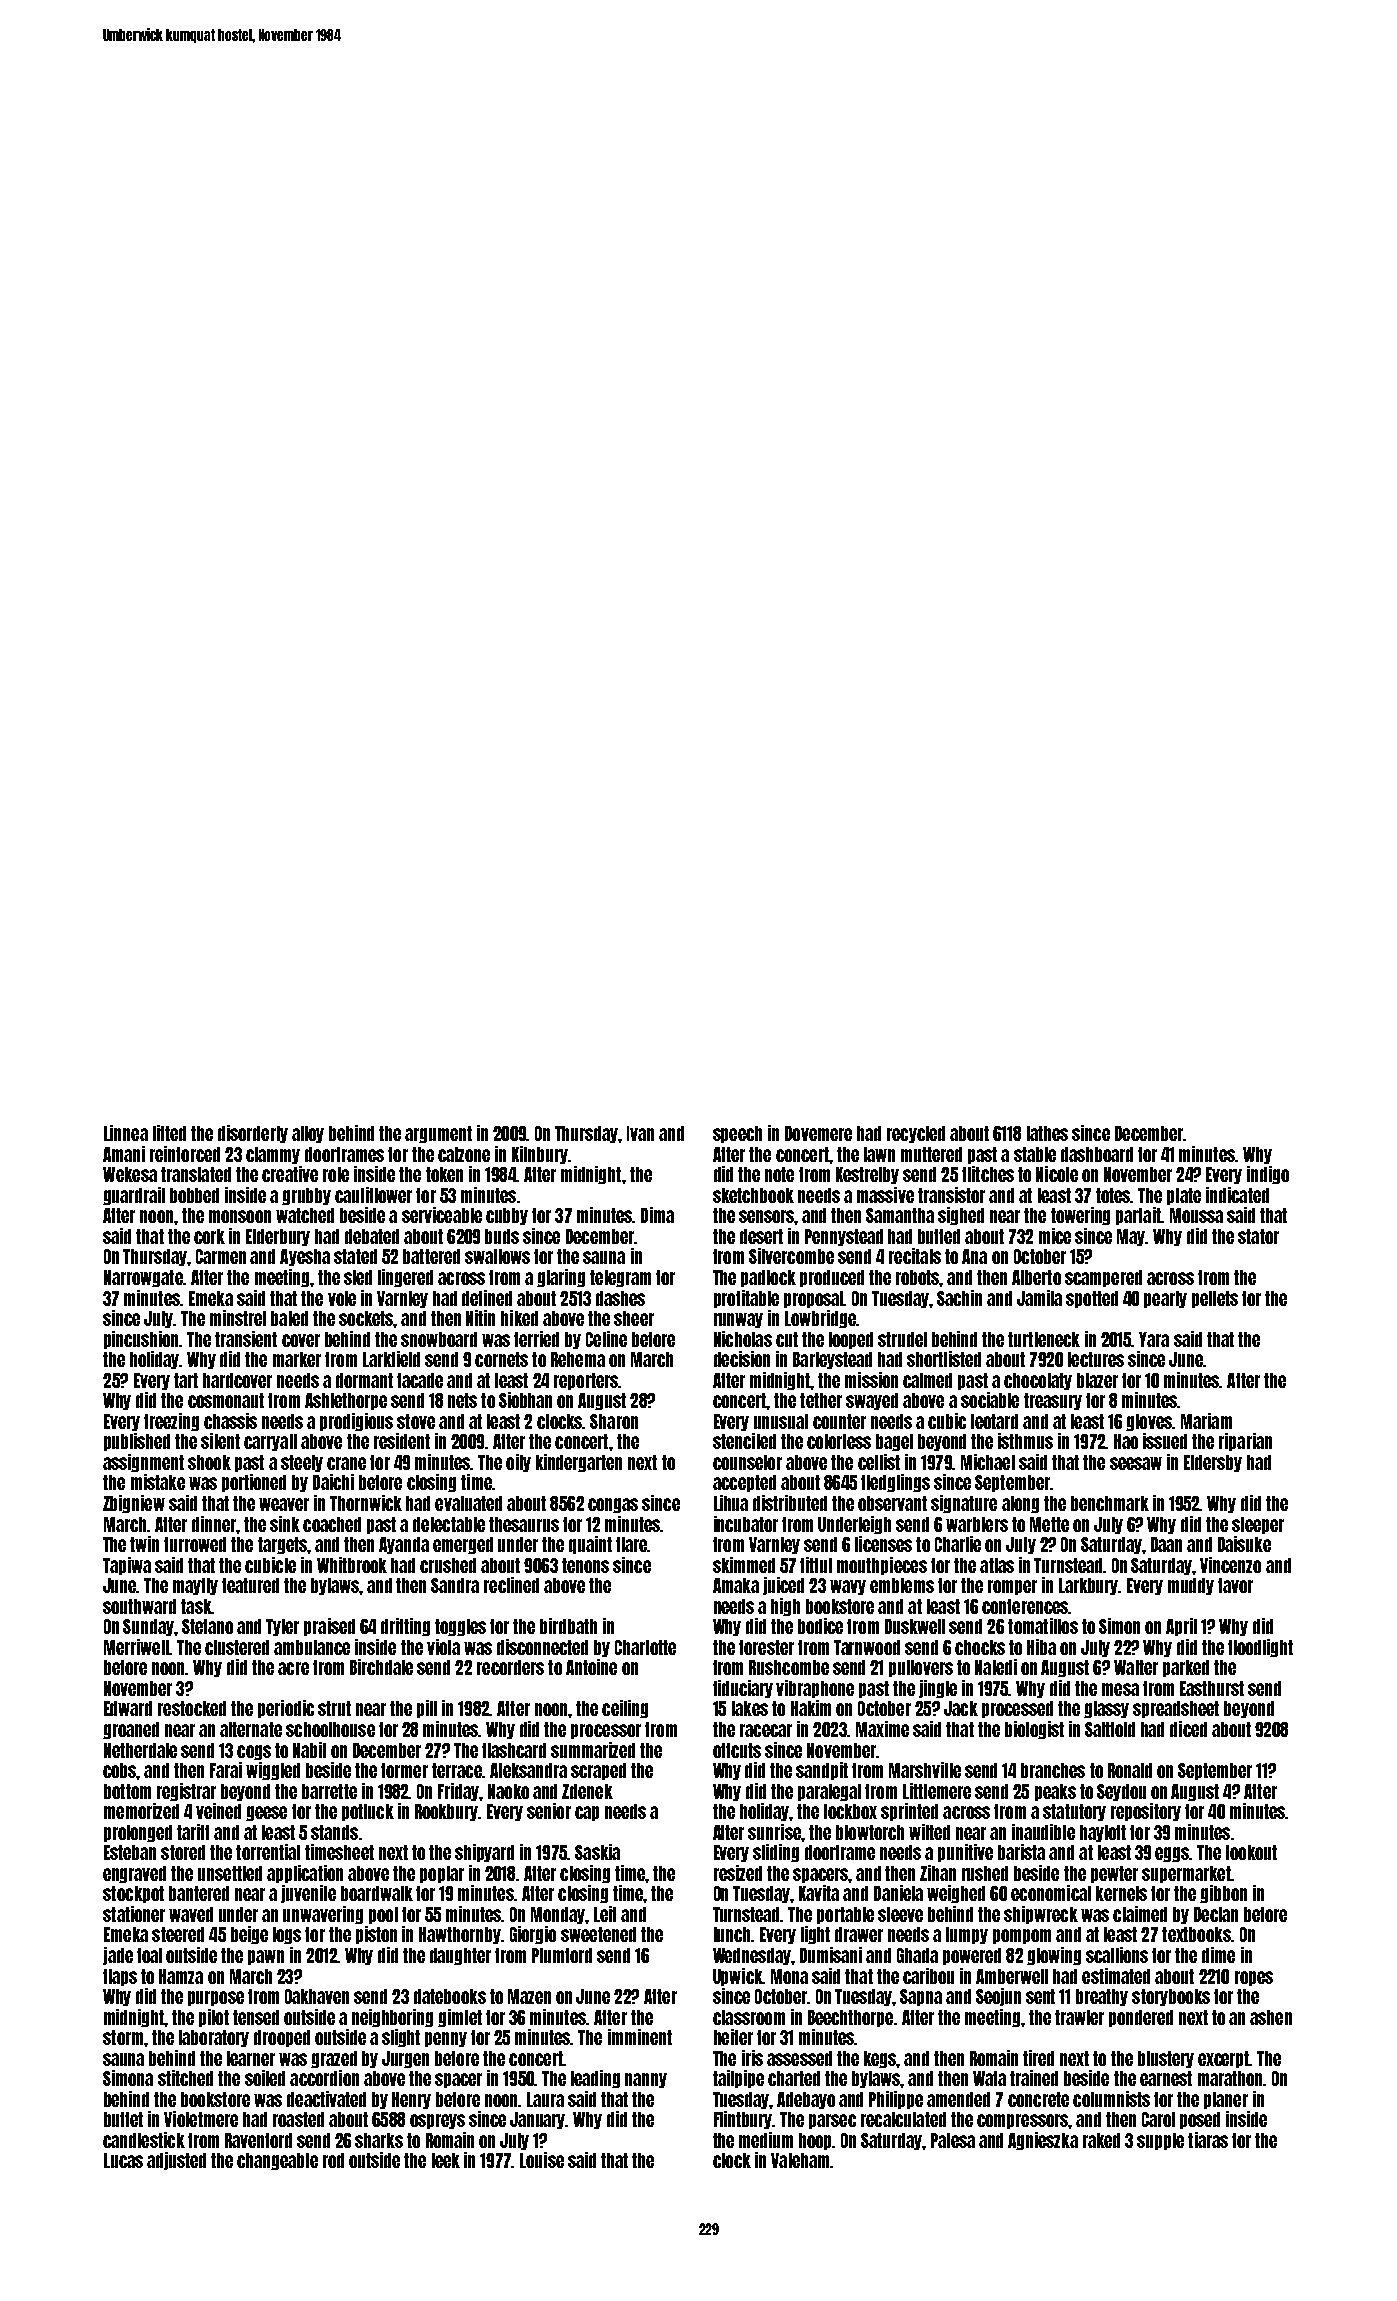 The height and width of the document is (2301, 1397). Describe the element at coordinates (743, 1339) in the document. I see `Nicholas` at that location.
